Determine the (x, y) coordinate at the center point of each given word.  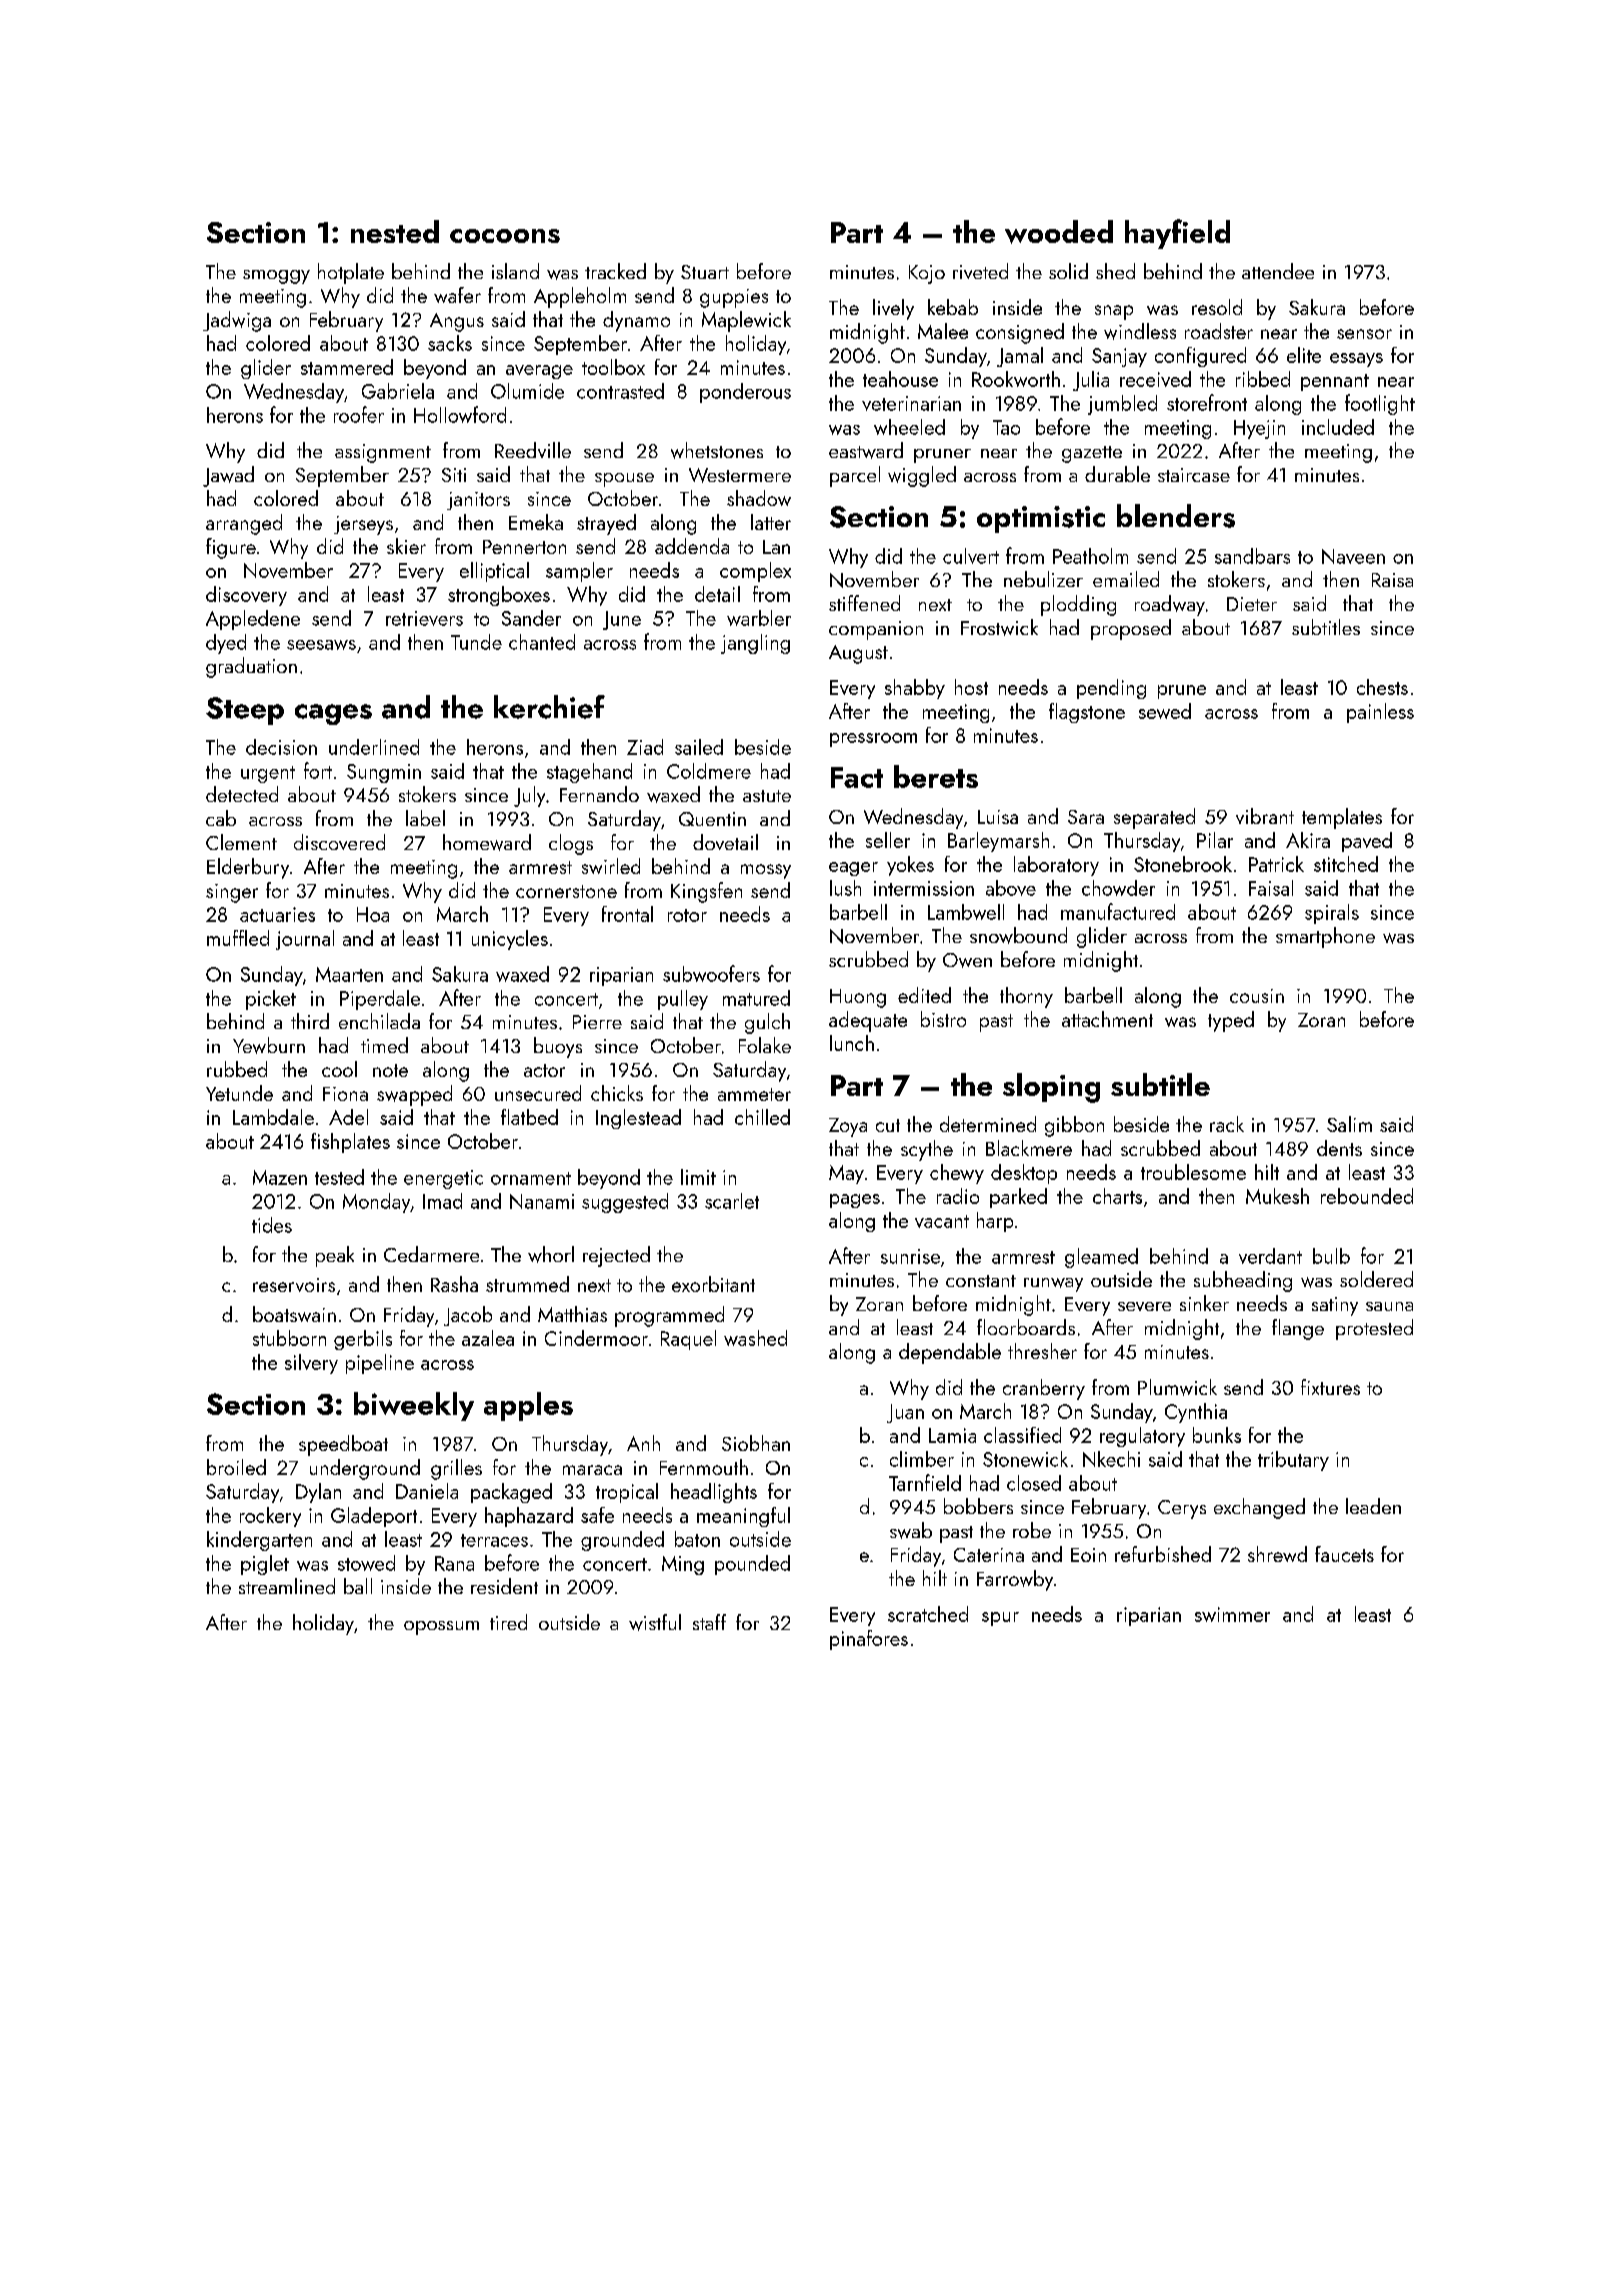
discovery (246, 596)
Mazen (280, 1177)
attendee (1278, 271)
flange (1298, 1329)
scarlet (732, 1201)
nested (395, 231)
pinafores (869, 1640)
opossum (441, 1628)
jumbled (1122, 405)
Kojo (927, 274)
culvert (971, 556)
